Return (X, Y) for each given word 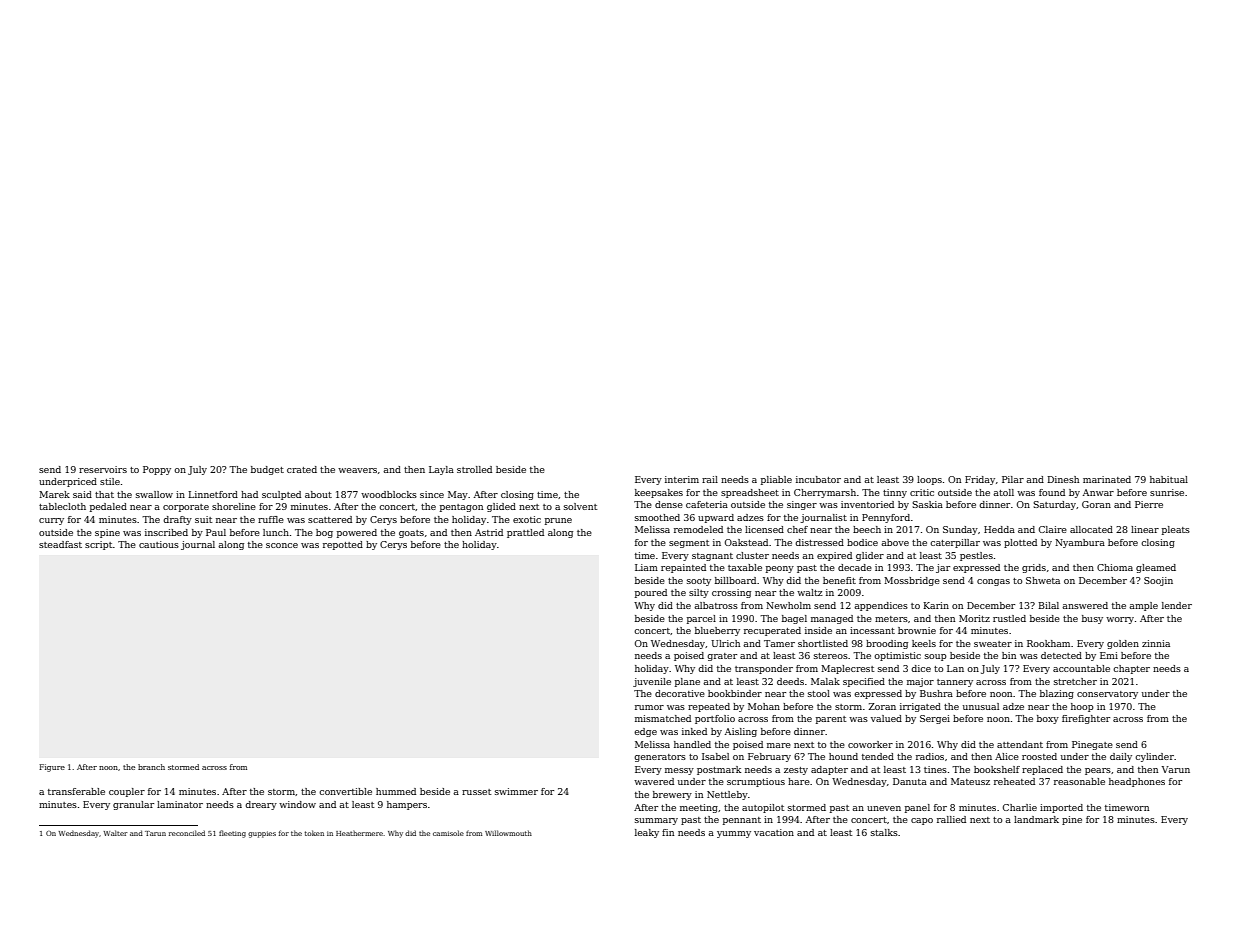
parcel (701, 619)
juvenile (652, 682)
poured (651, 593)
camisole (448, 833)
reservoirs (103, 469)
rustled (1009, 618)
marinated (1107, 479)
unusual (981, 706)
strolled (474, 469)
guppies (262, 834)
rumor (649, 707)
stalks (884, 832)
